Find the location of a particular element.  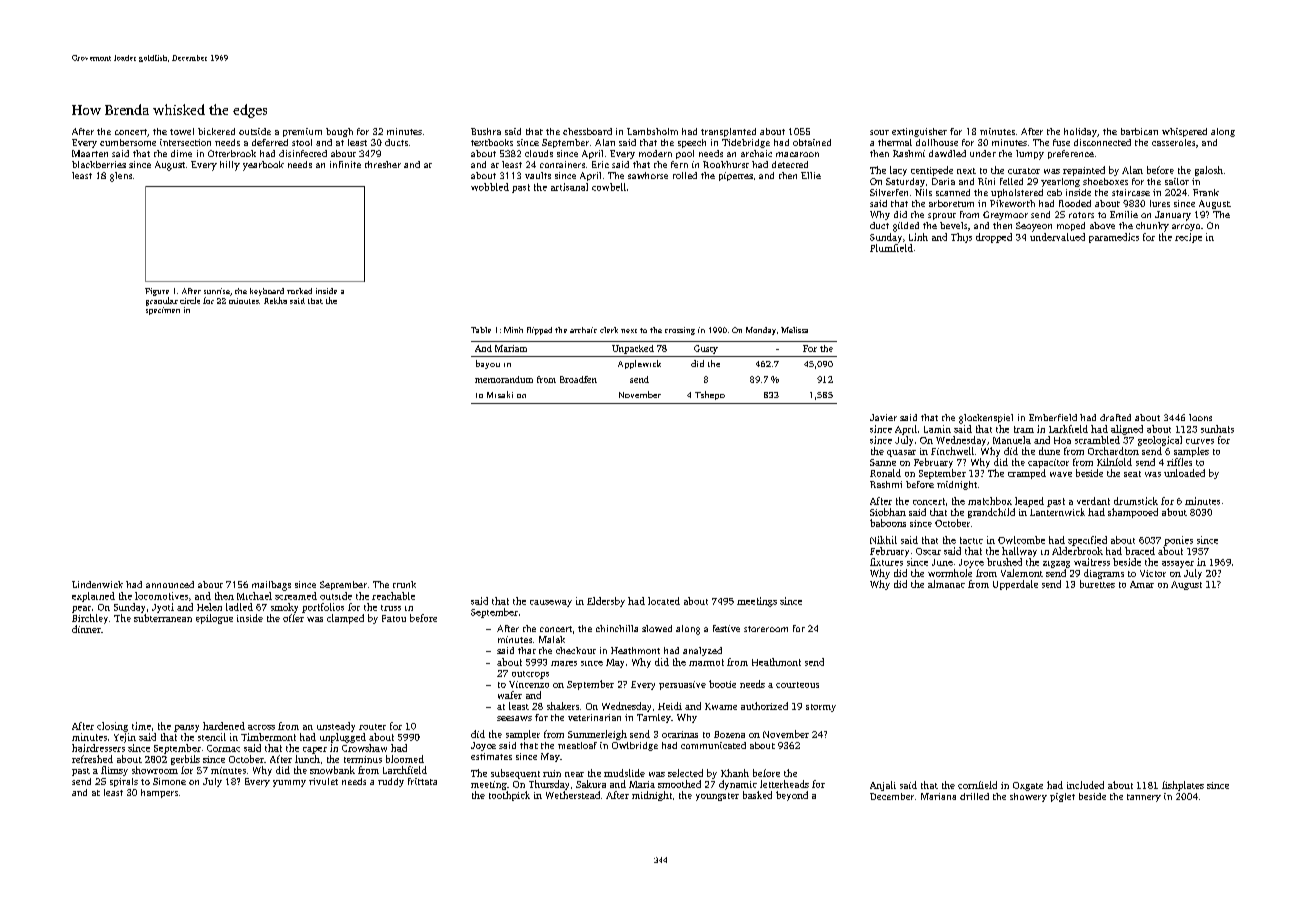

rocked is located at coordinates (299, 291).
